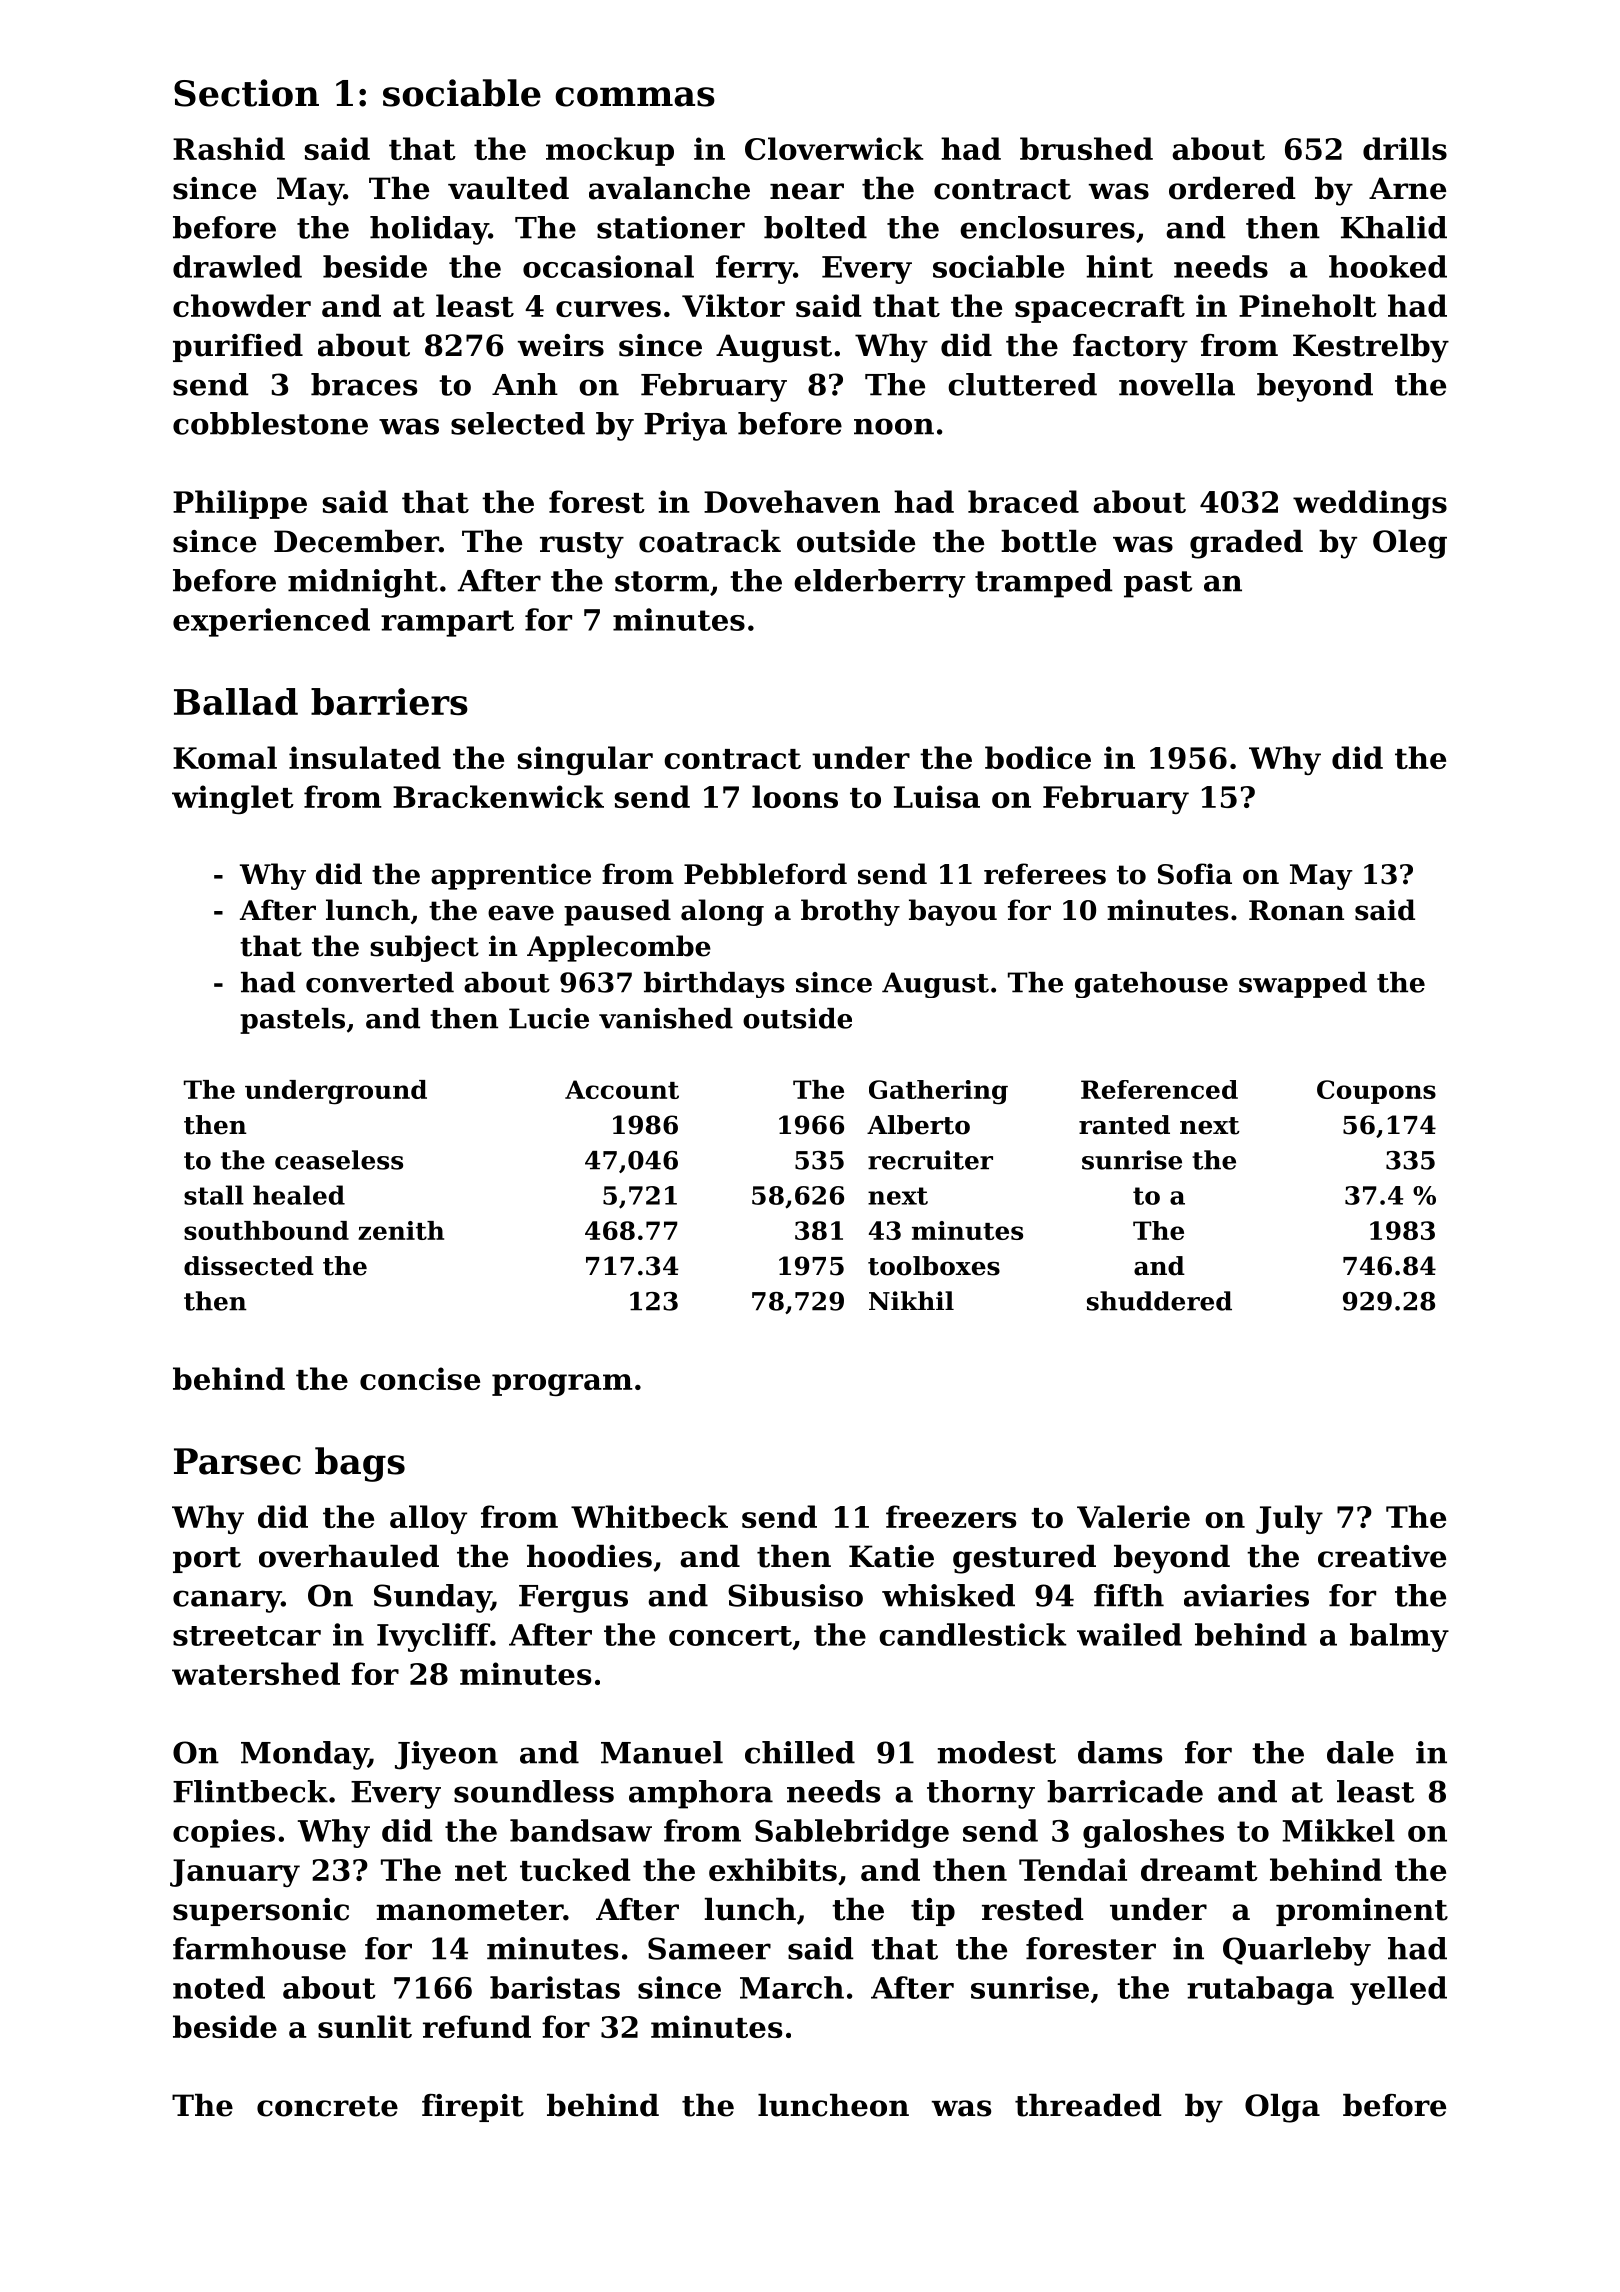 The width and height of the screenshot is (1620, 2292). I want to click on freezers, so click(951, 1516).
